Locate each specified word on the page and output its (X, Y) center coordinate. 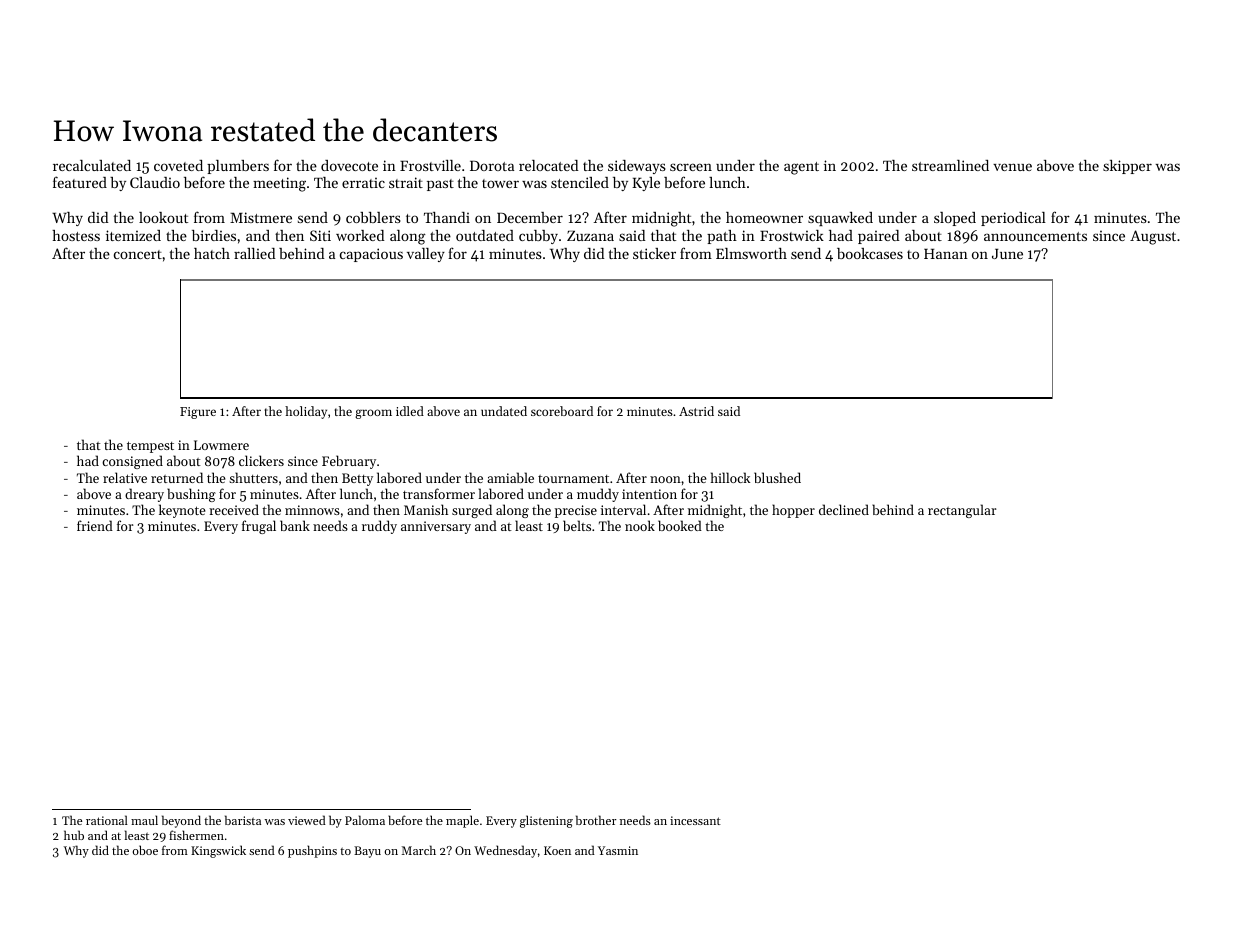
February (349, 462)
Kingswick (218, 851)
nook (640, 525)
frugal (259, 527)
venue (1012, 167)
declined (844, 509)
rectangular (962, 511)
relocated (549, 165)
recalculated (92, 165)
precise (576, 511)
